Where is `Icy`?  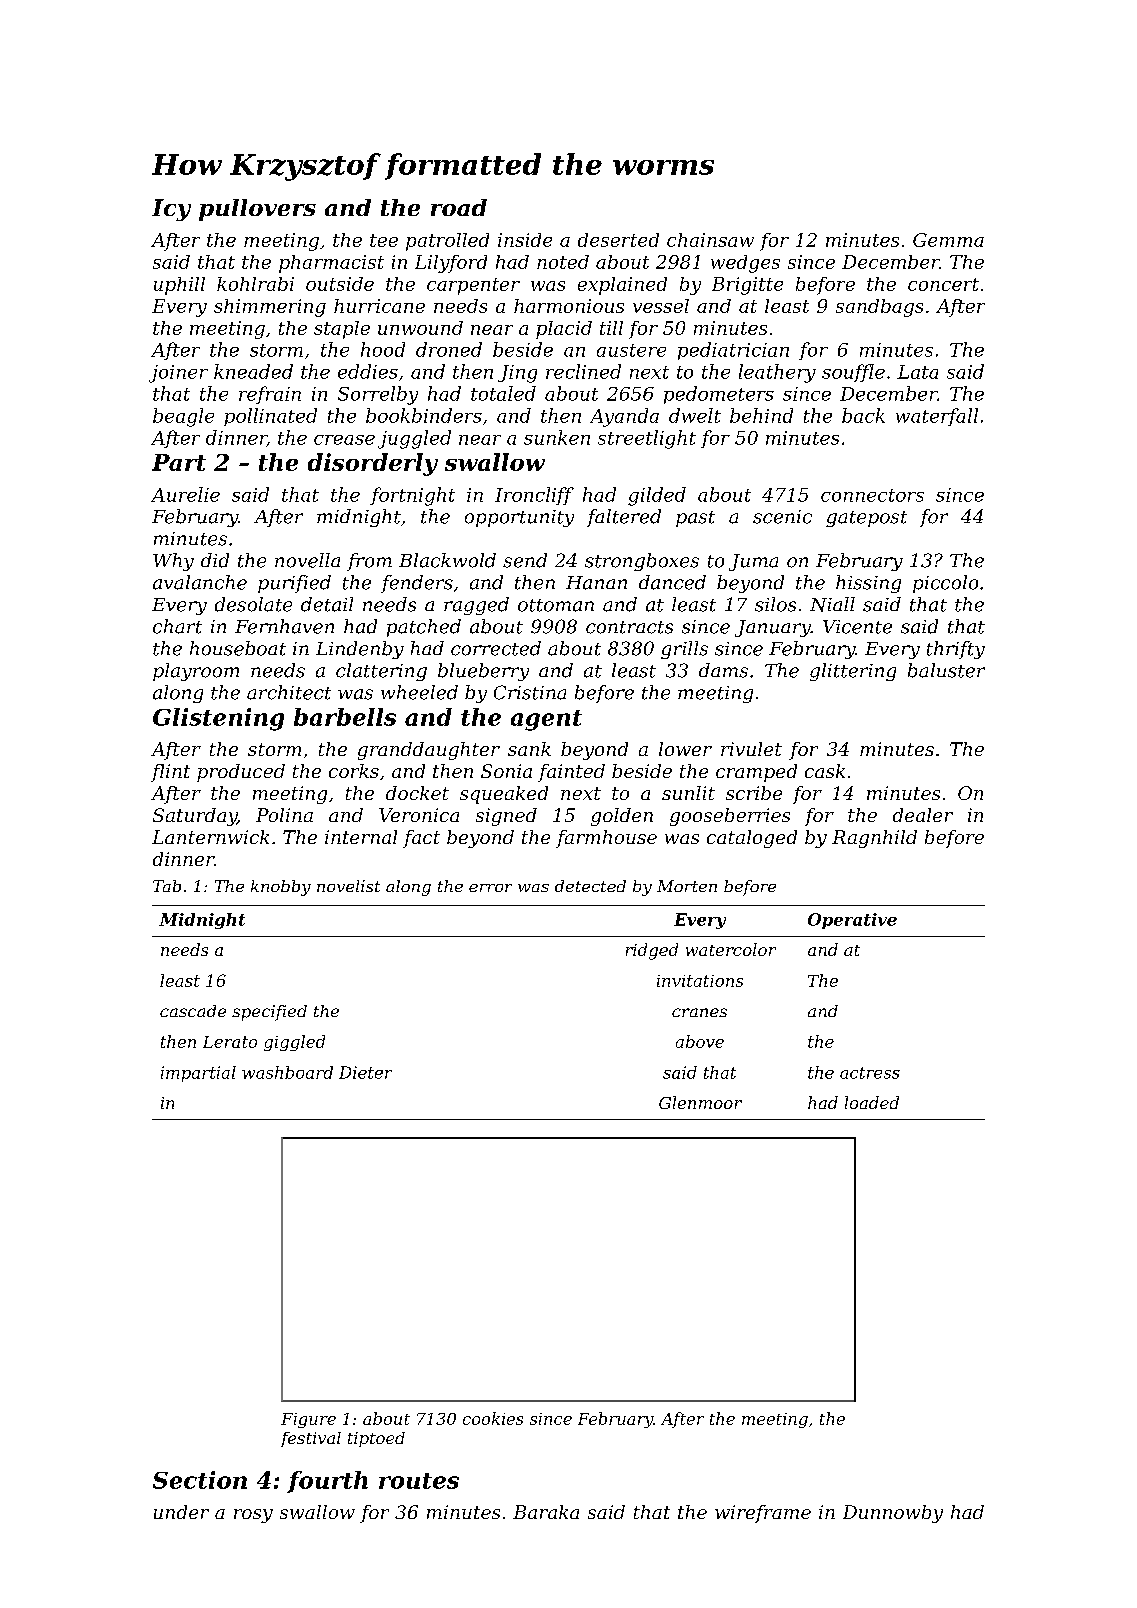
Icy is located at coordinates (171, 210).
